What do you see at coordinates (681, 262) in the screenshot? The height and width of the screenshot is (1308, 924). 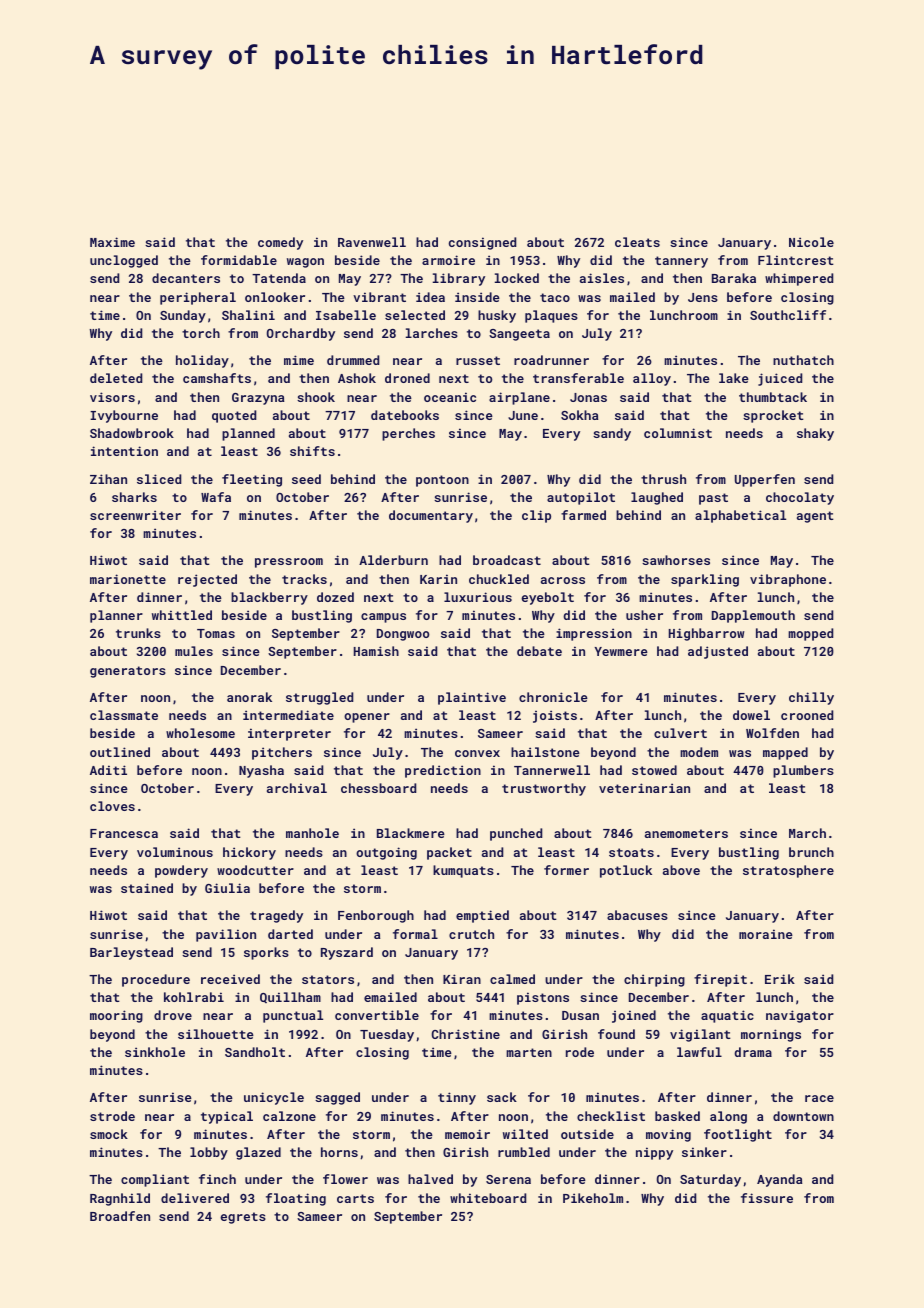 I see `tannery` at bounding box center [681, 262].
